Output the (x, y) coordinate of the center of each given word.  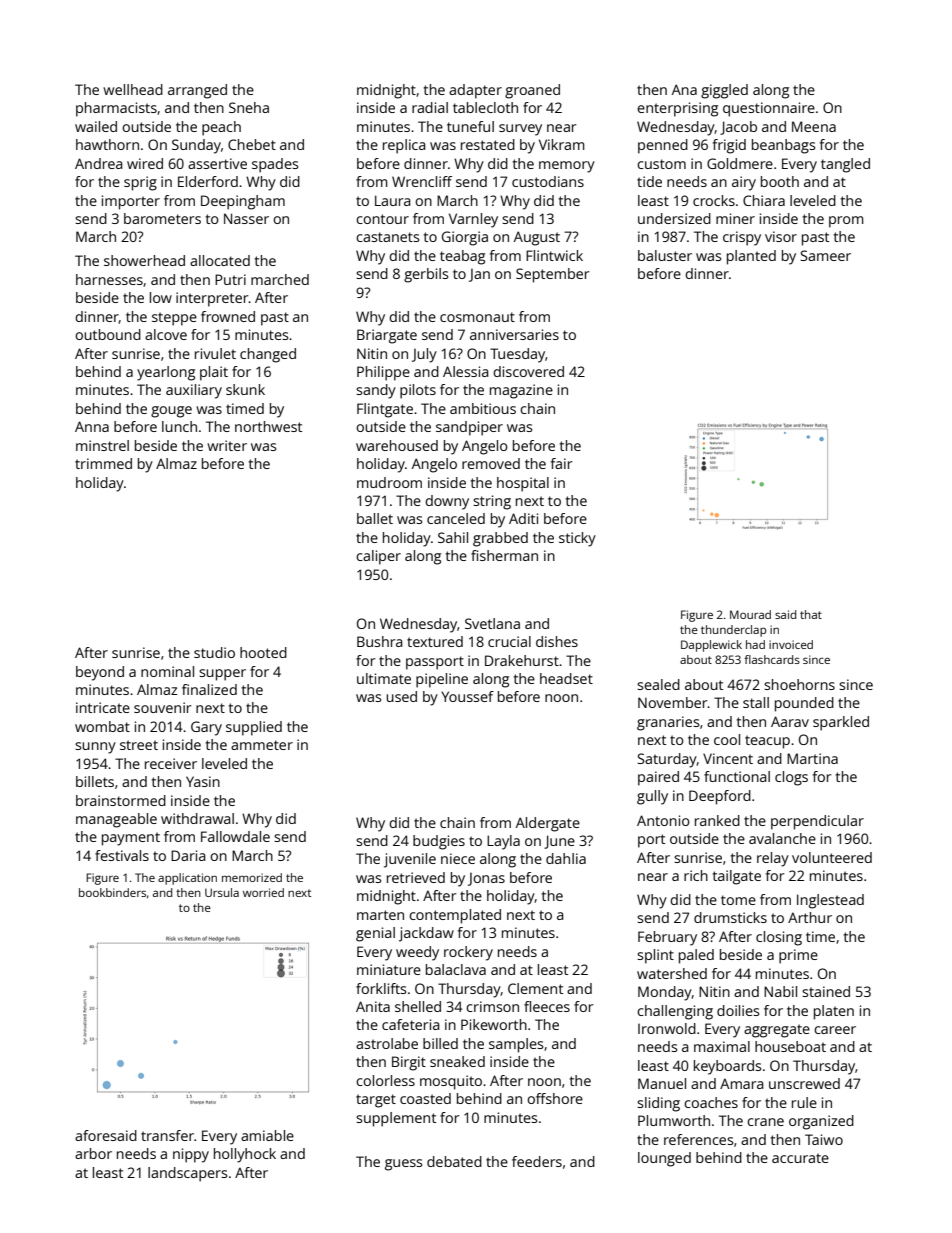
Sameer (825, 255)
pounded (804, 704)
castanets (387, 237)
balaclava (456, 969)
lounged (664, 1159)
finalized (209, 689)
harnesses (109, 279)
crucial (509, 641)
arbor (93, 1153)
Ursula (222, 892)
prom (846, 222)
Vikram (562, 144)
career (835, 1030)
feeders (537, 1161)
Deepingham (243, 202)
